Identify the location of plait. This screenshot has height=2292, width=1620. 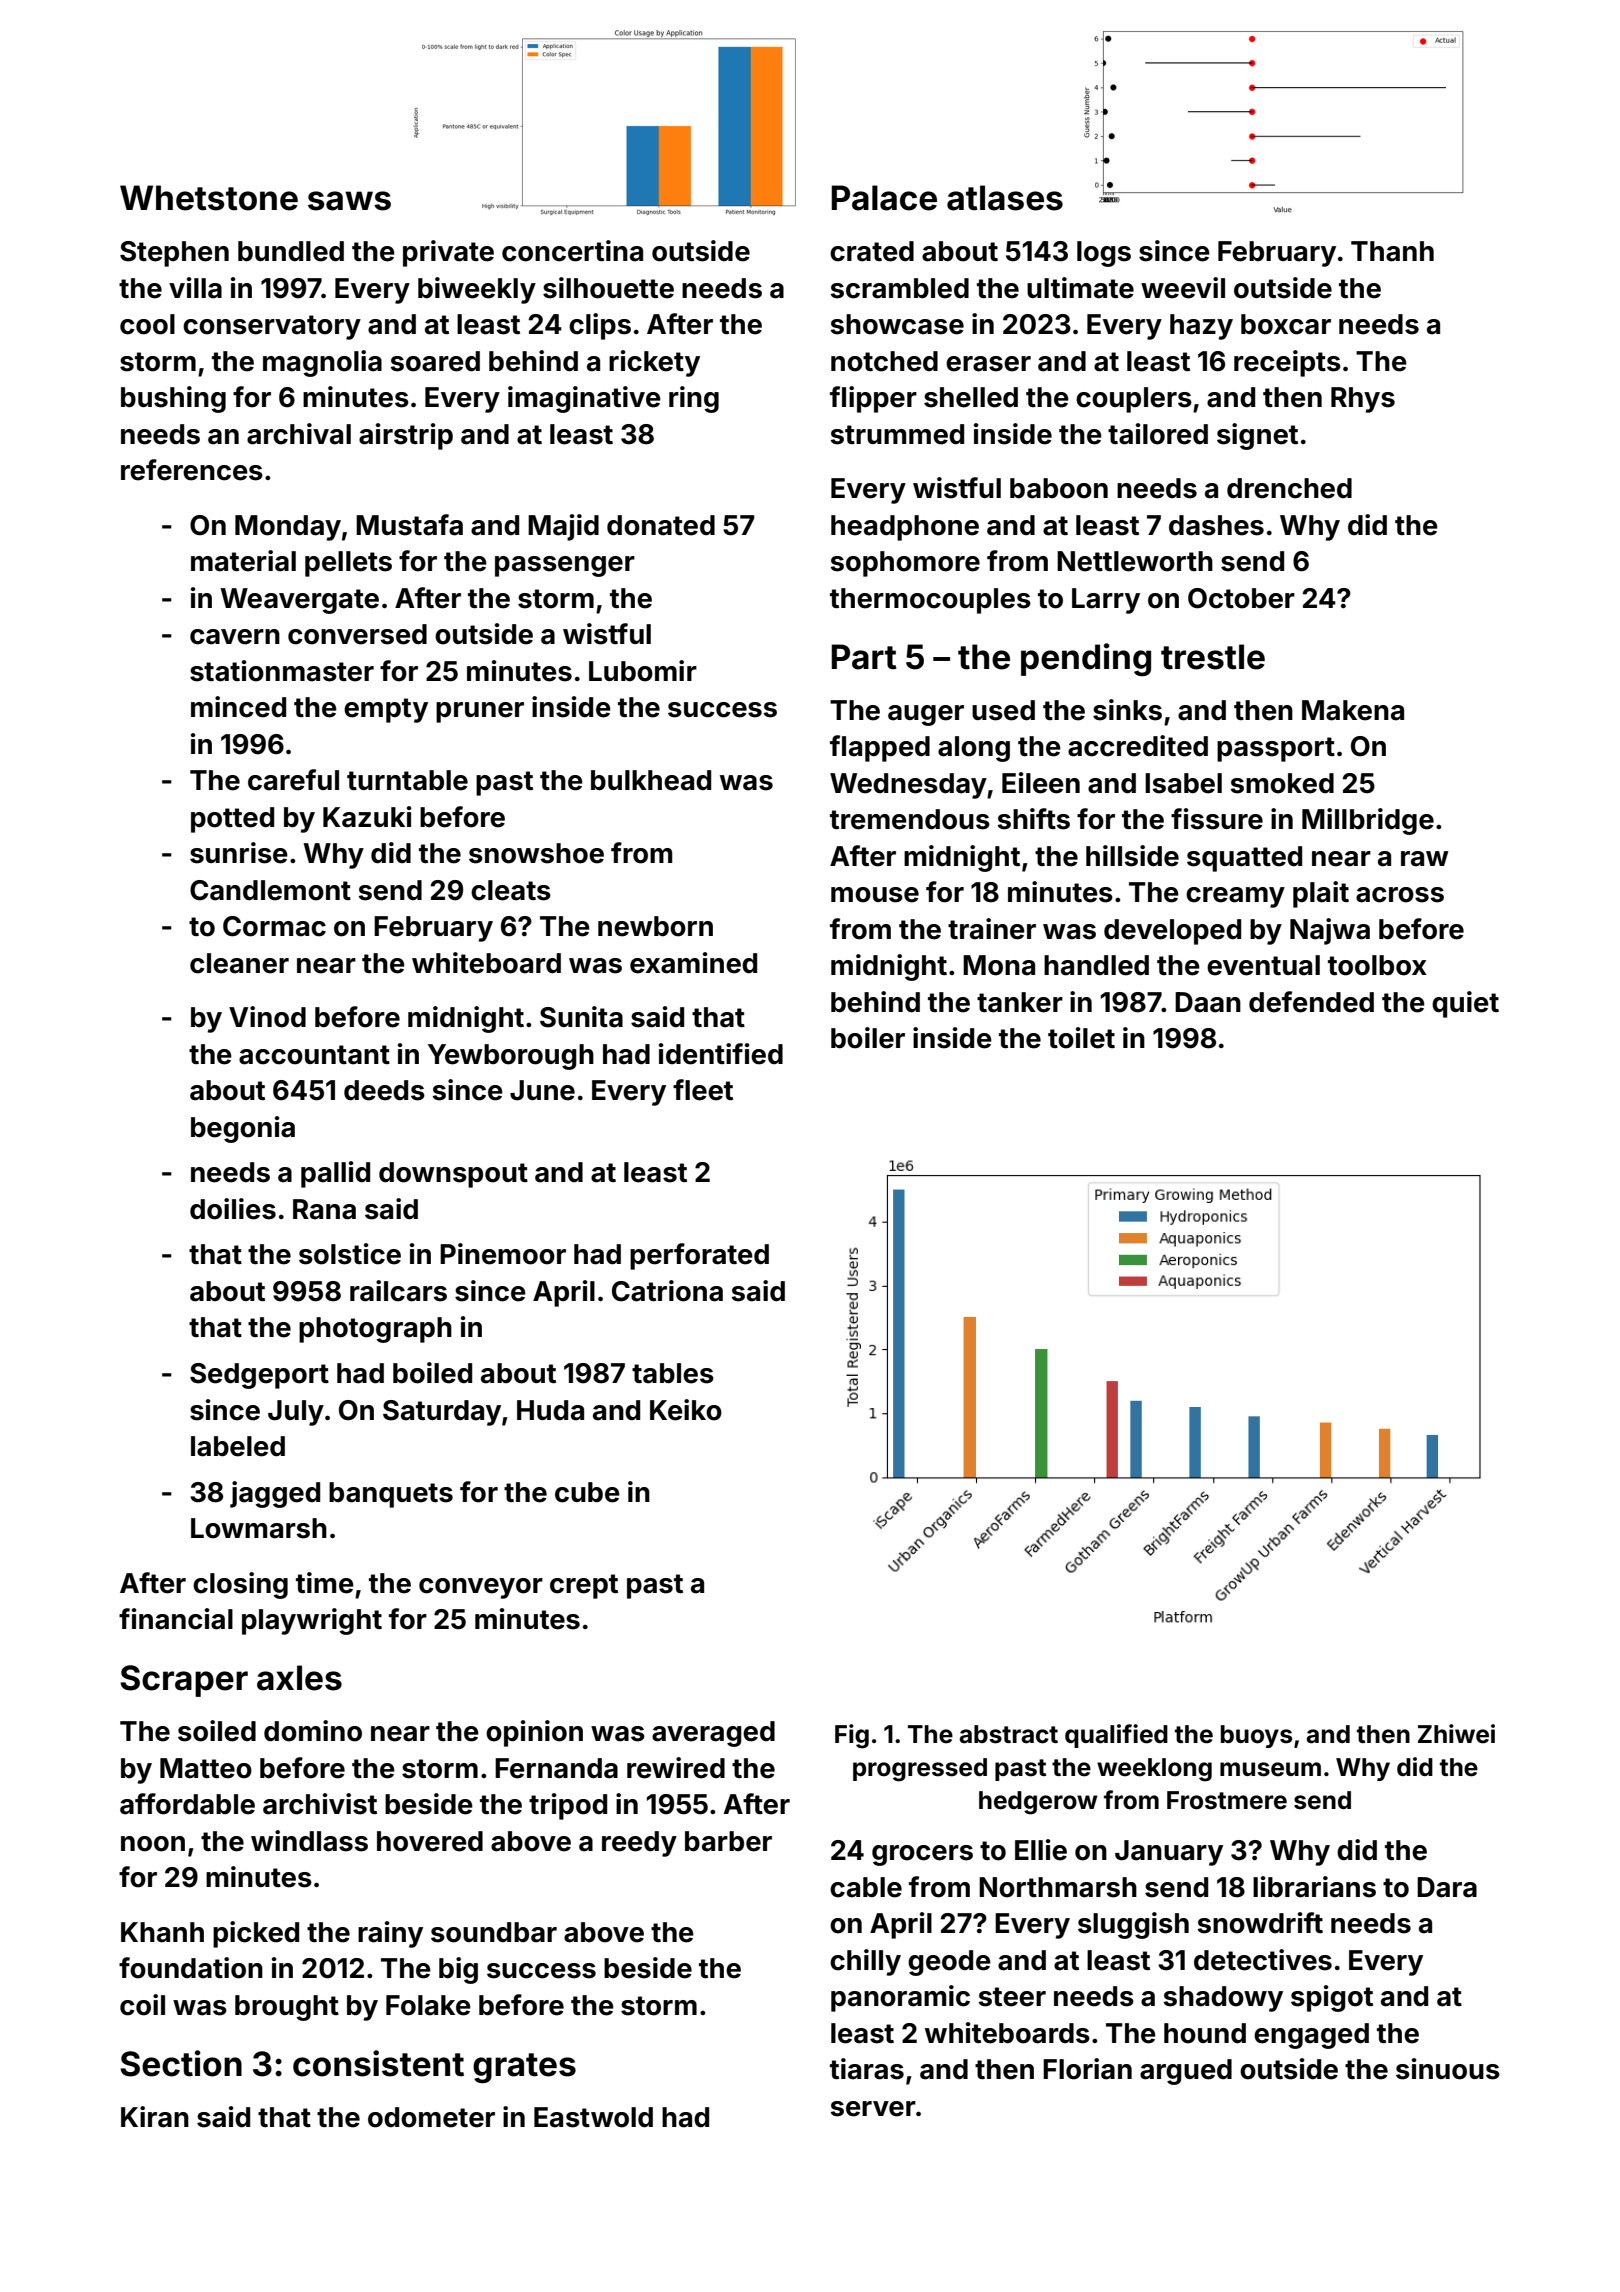
(1321, 894).
